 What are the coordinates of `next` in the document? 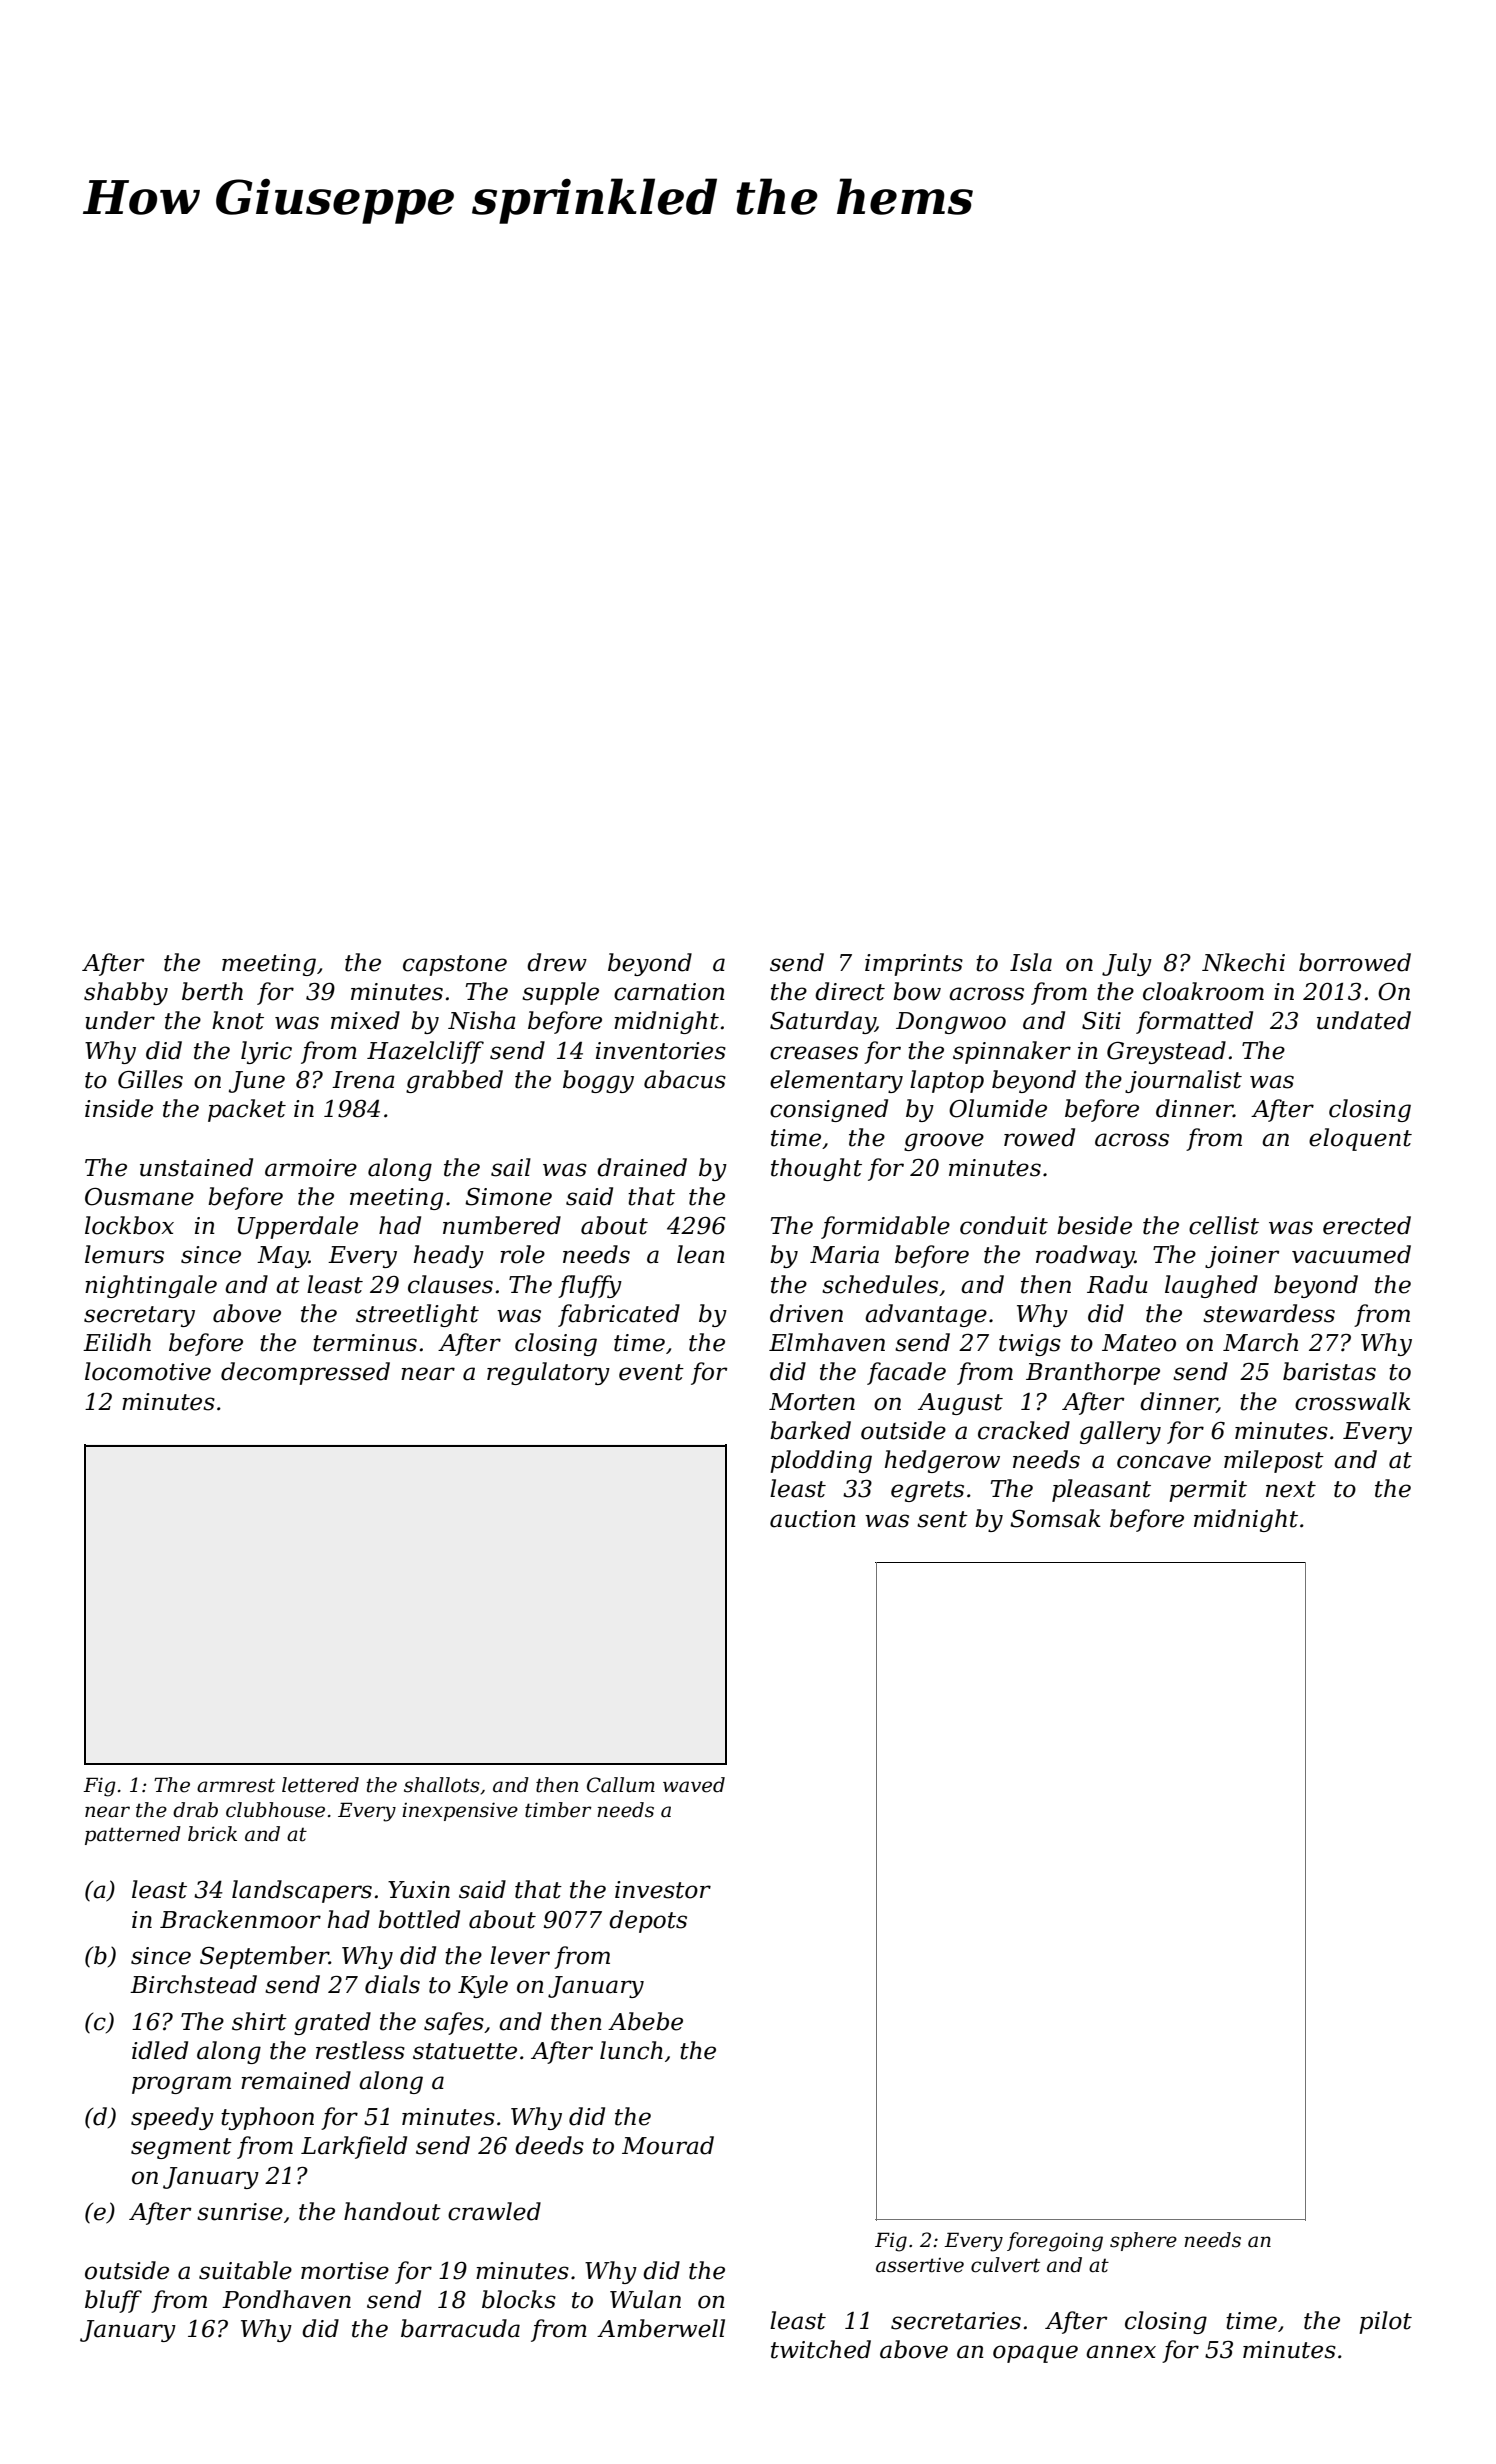 It's located at (1291, 1489).
